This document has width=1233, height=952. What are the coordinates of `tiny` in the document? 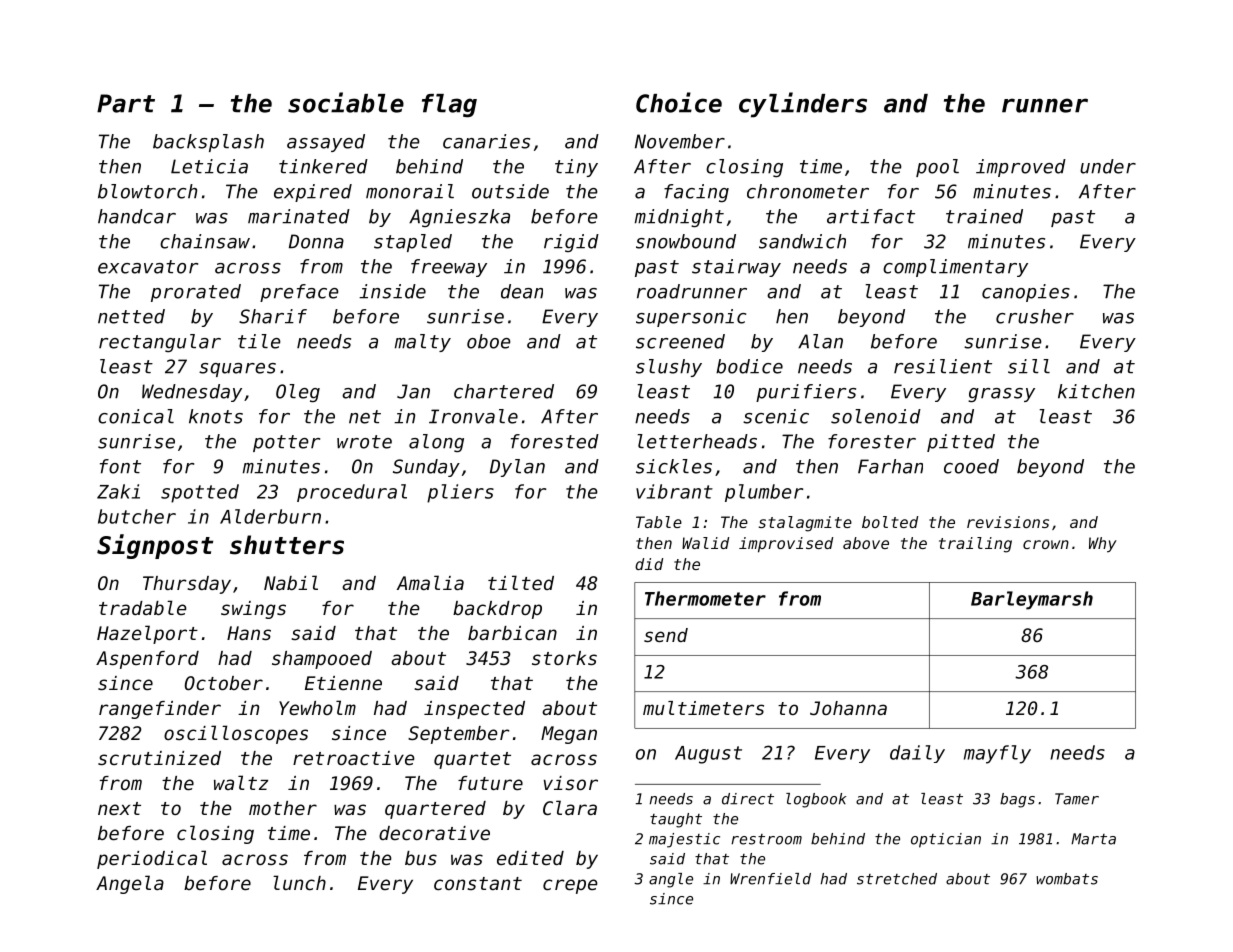 It's located at (576, 168).
